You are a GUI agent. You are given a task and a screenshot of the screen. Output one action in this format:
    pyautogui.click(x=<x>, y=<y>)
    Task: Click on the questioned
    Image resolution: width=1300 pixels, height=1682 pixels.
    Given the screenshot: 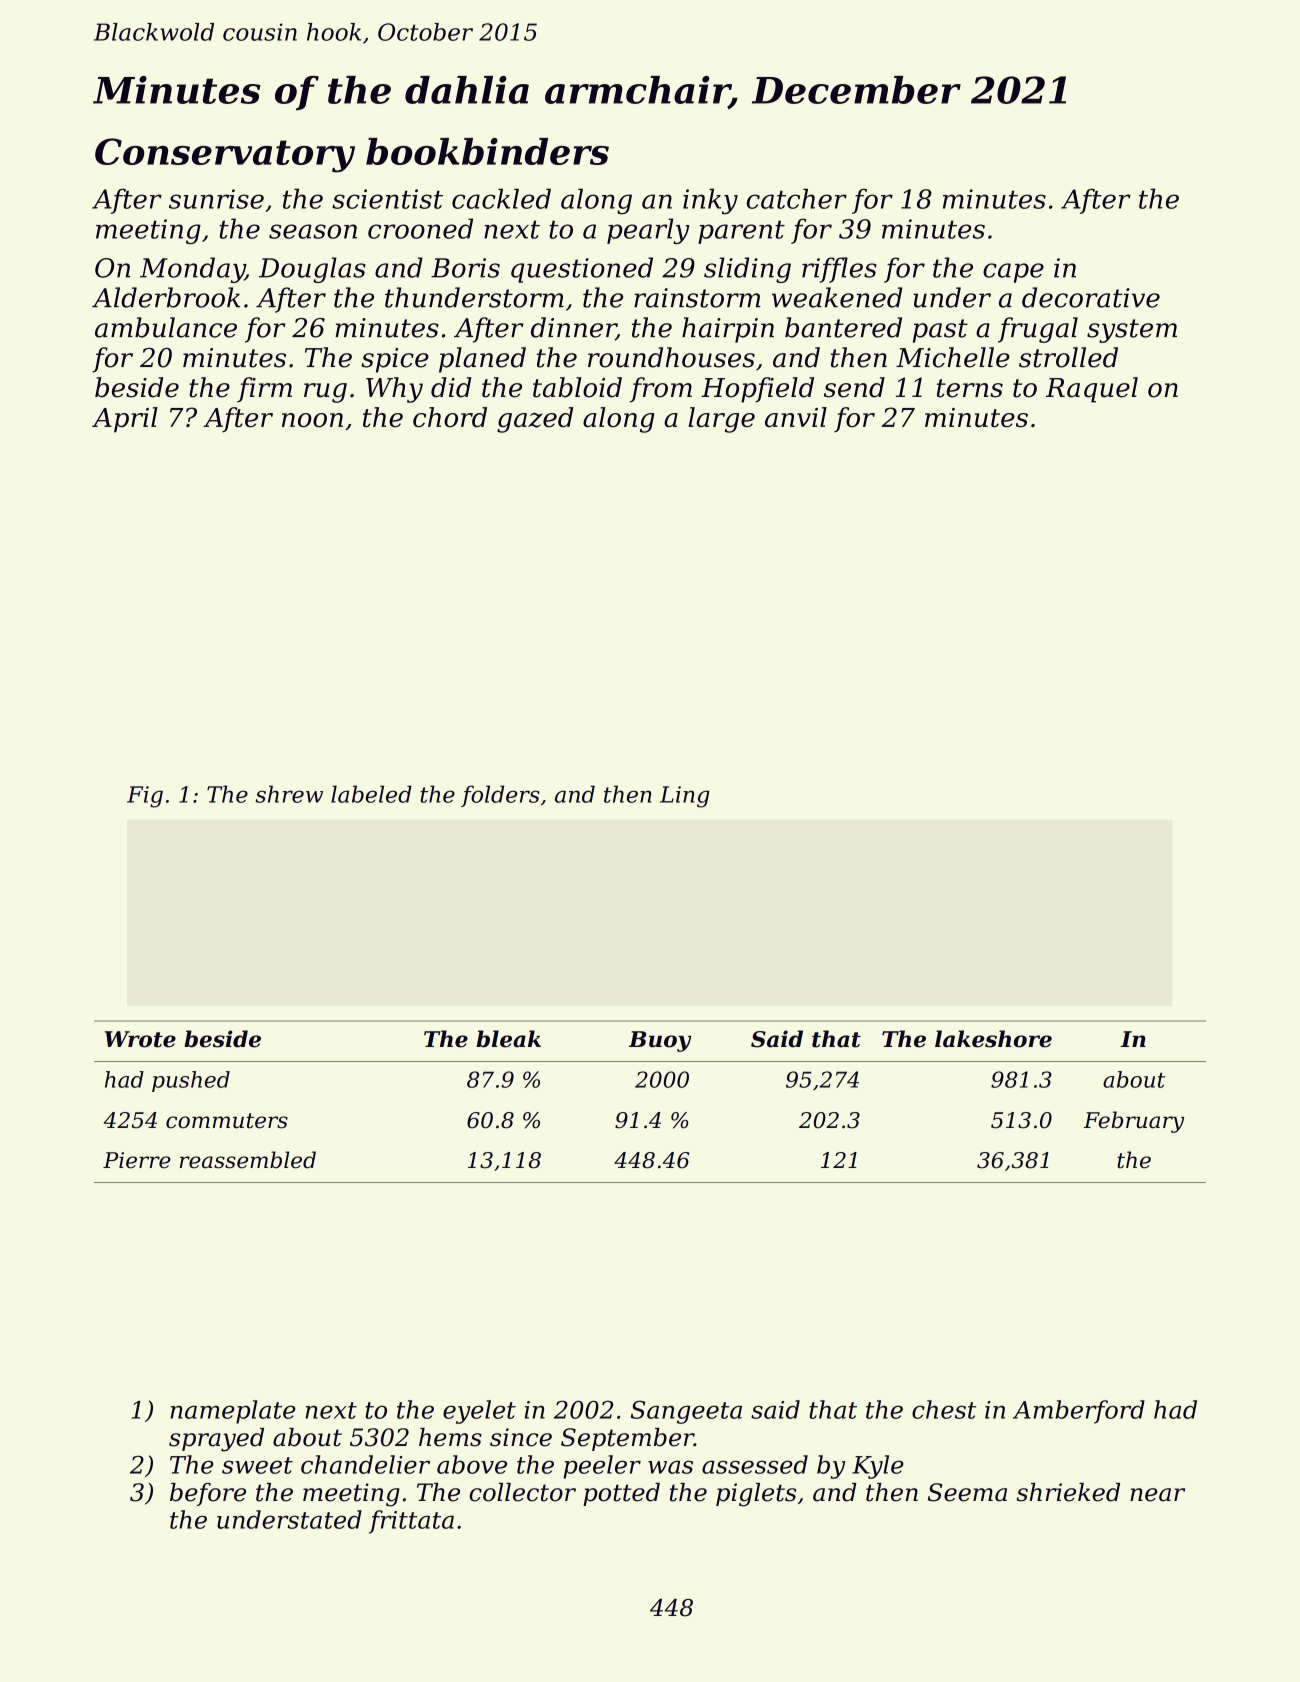 What is the action you would take?
    pyautogui.click(x=582, y=270)
